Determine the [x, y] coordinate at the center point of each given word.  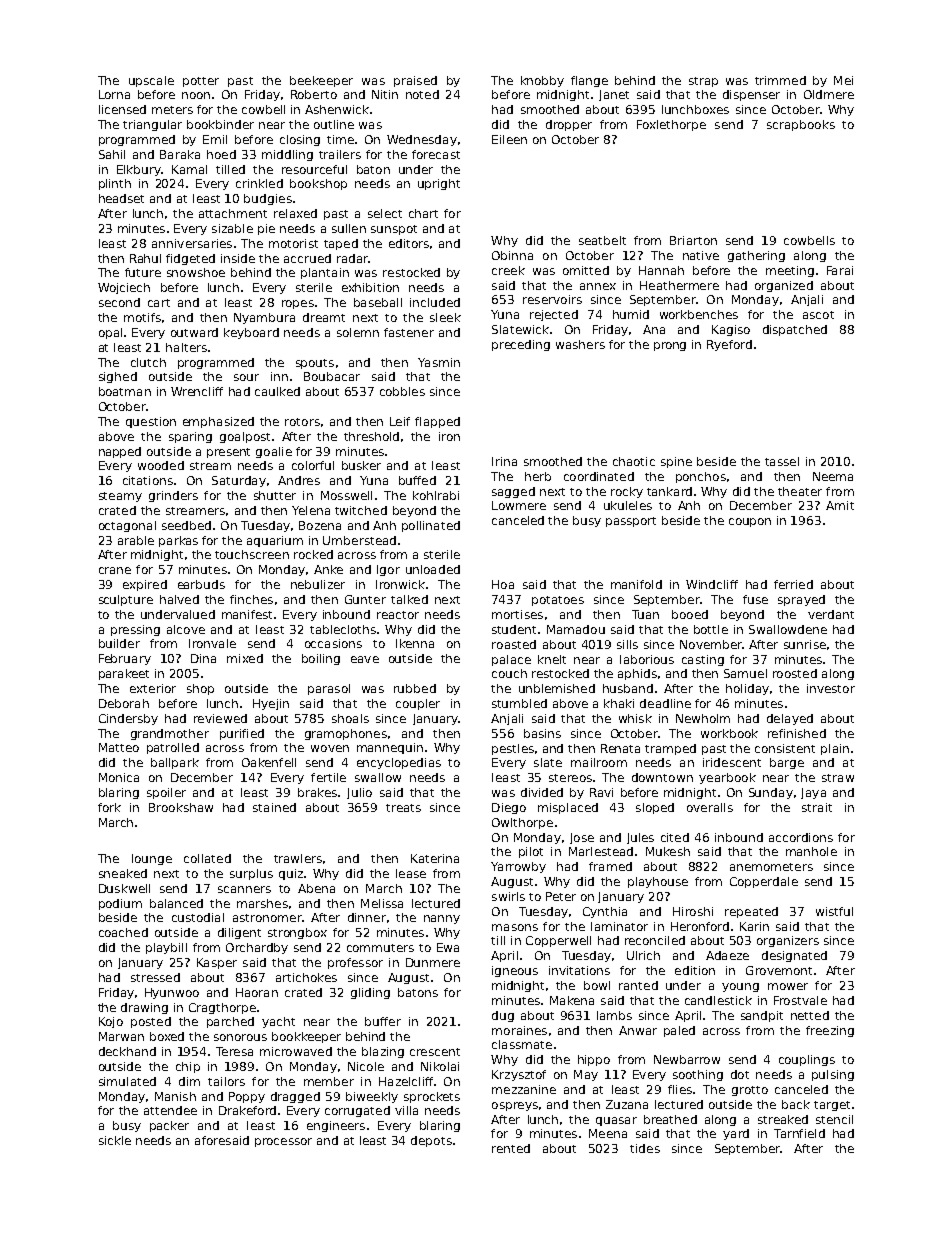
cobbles [402, 391]
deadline [665, 703]
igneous [515, 971]
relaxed [295, 213]
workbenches [699, 314]
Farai [840, 270]
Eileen [509, 139]
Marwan [121, 1036]
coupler [418, 704]
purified [242, 734]
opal [110, 333]
